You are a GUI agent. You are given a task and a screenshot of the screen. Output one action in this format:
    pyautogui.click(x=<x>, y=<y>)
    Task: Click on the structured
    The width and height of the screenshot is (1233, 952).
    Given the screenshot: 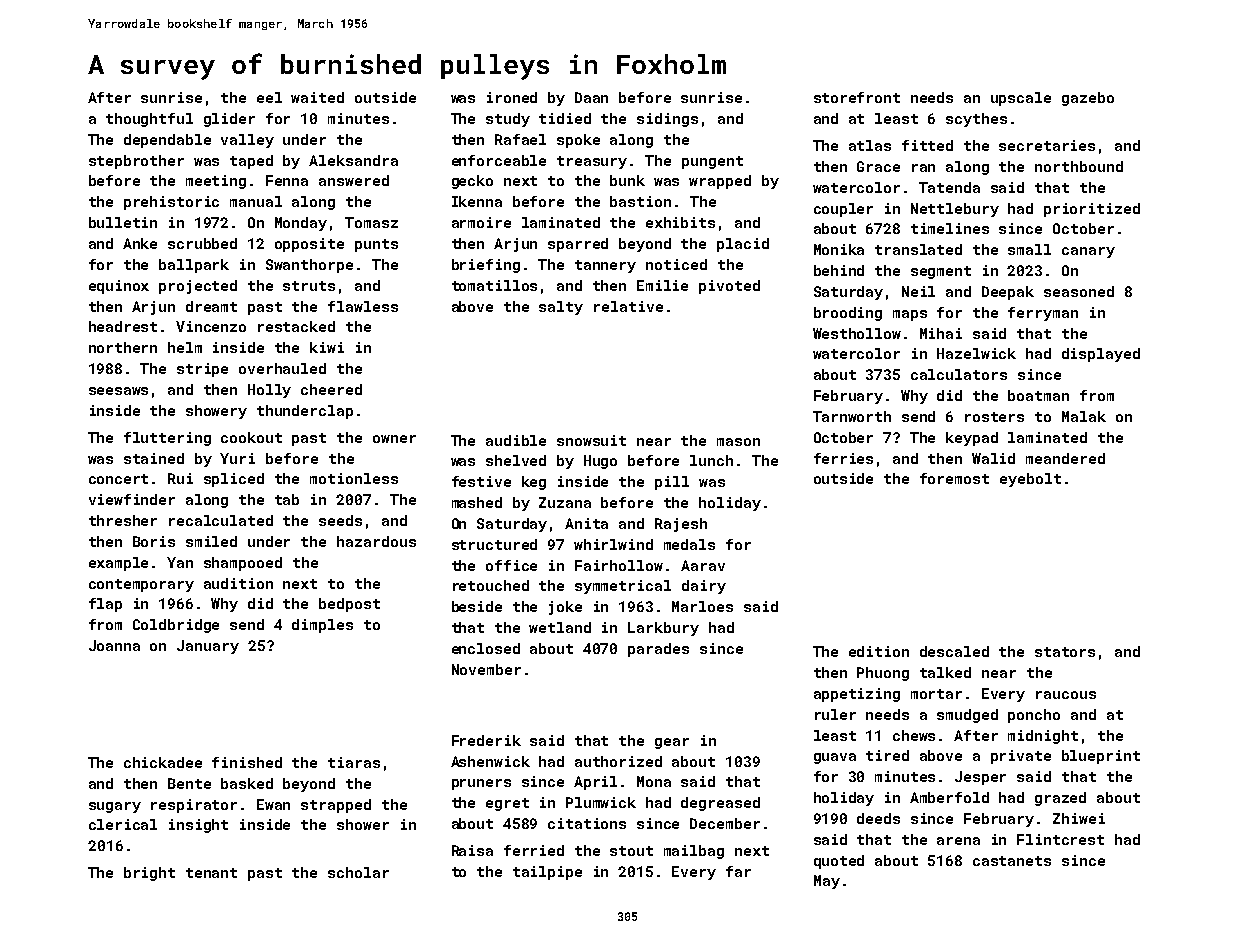 What is the action you would take?
    pyautogui.click(x=494, y=544)
